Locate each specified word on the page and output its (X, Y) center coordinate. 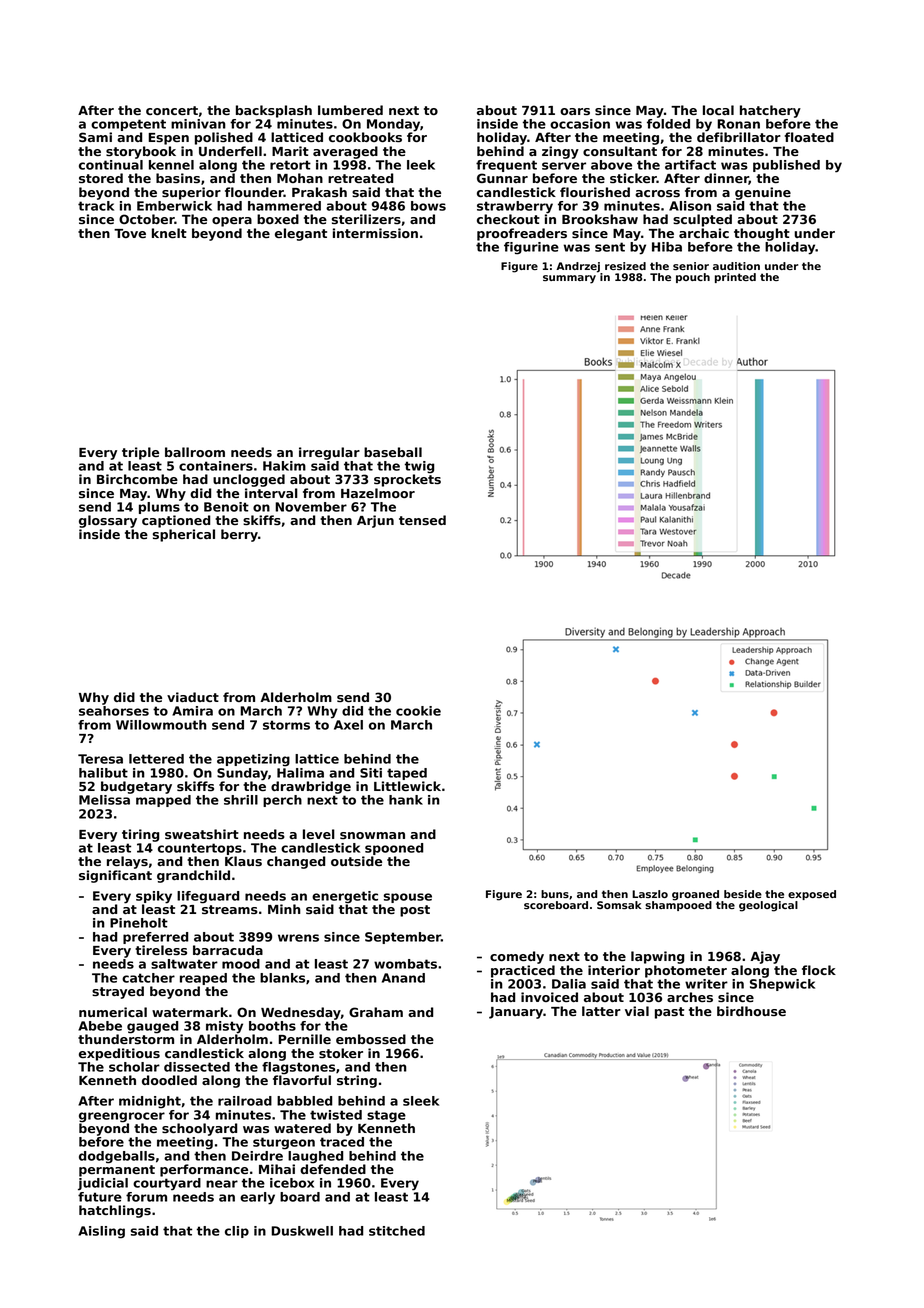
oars (575, 111)
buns (555, 894)
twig (419, 467)
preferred (155, 938)
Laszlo (650, 894)
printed (735, 278)
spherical (184, 535)
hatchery (770, 111)
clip (237, 1232)
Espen (169, 139)
